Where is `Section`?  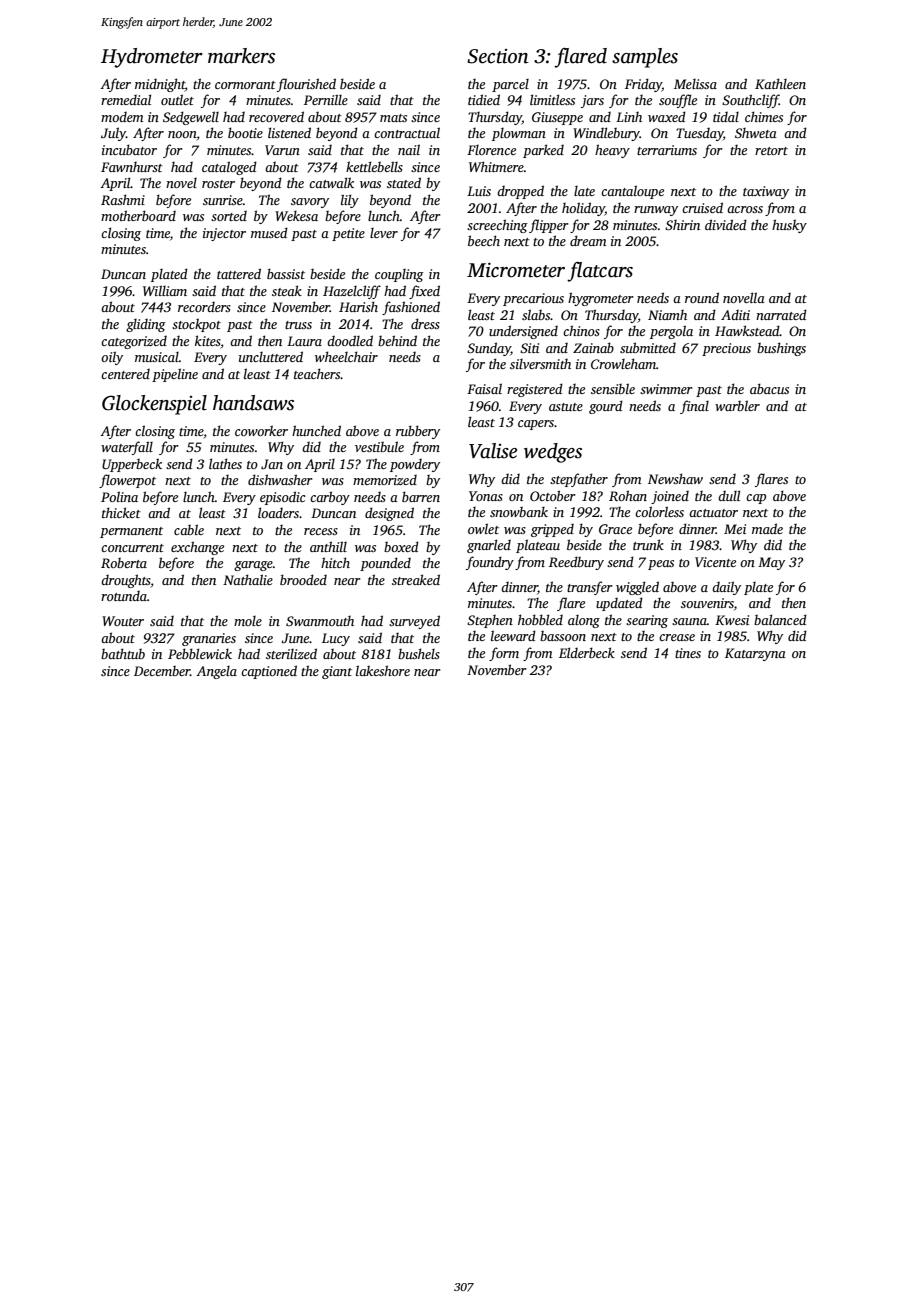 Section is located at coordinates (498, 56).
